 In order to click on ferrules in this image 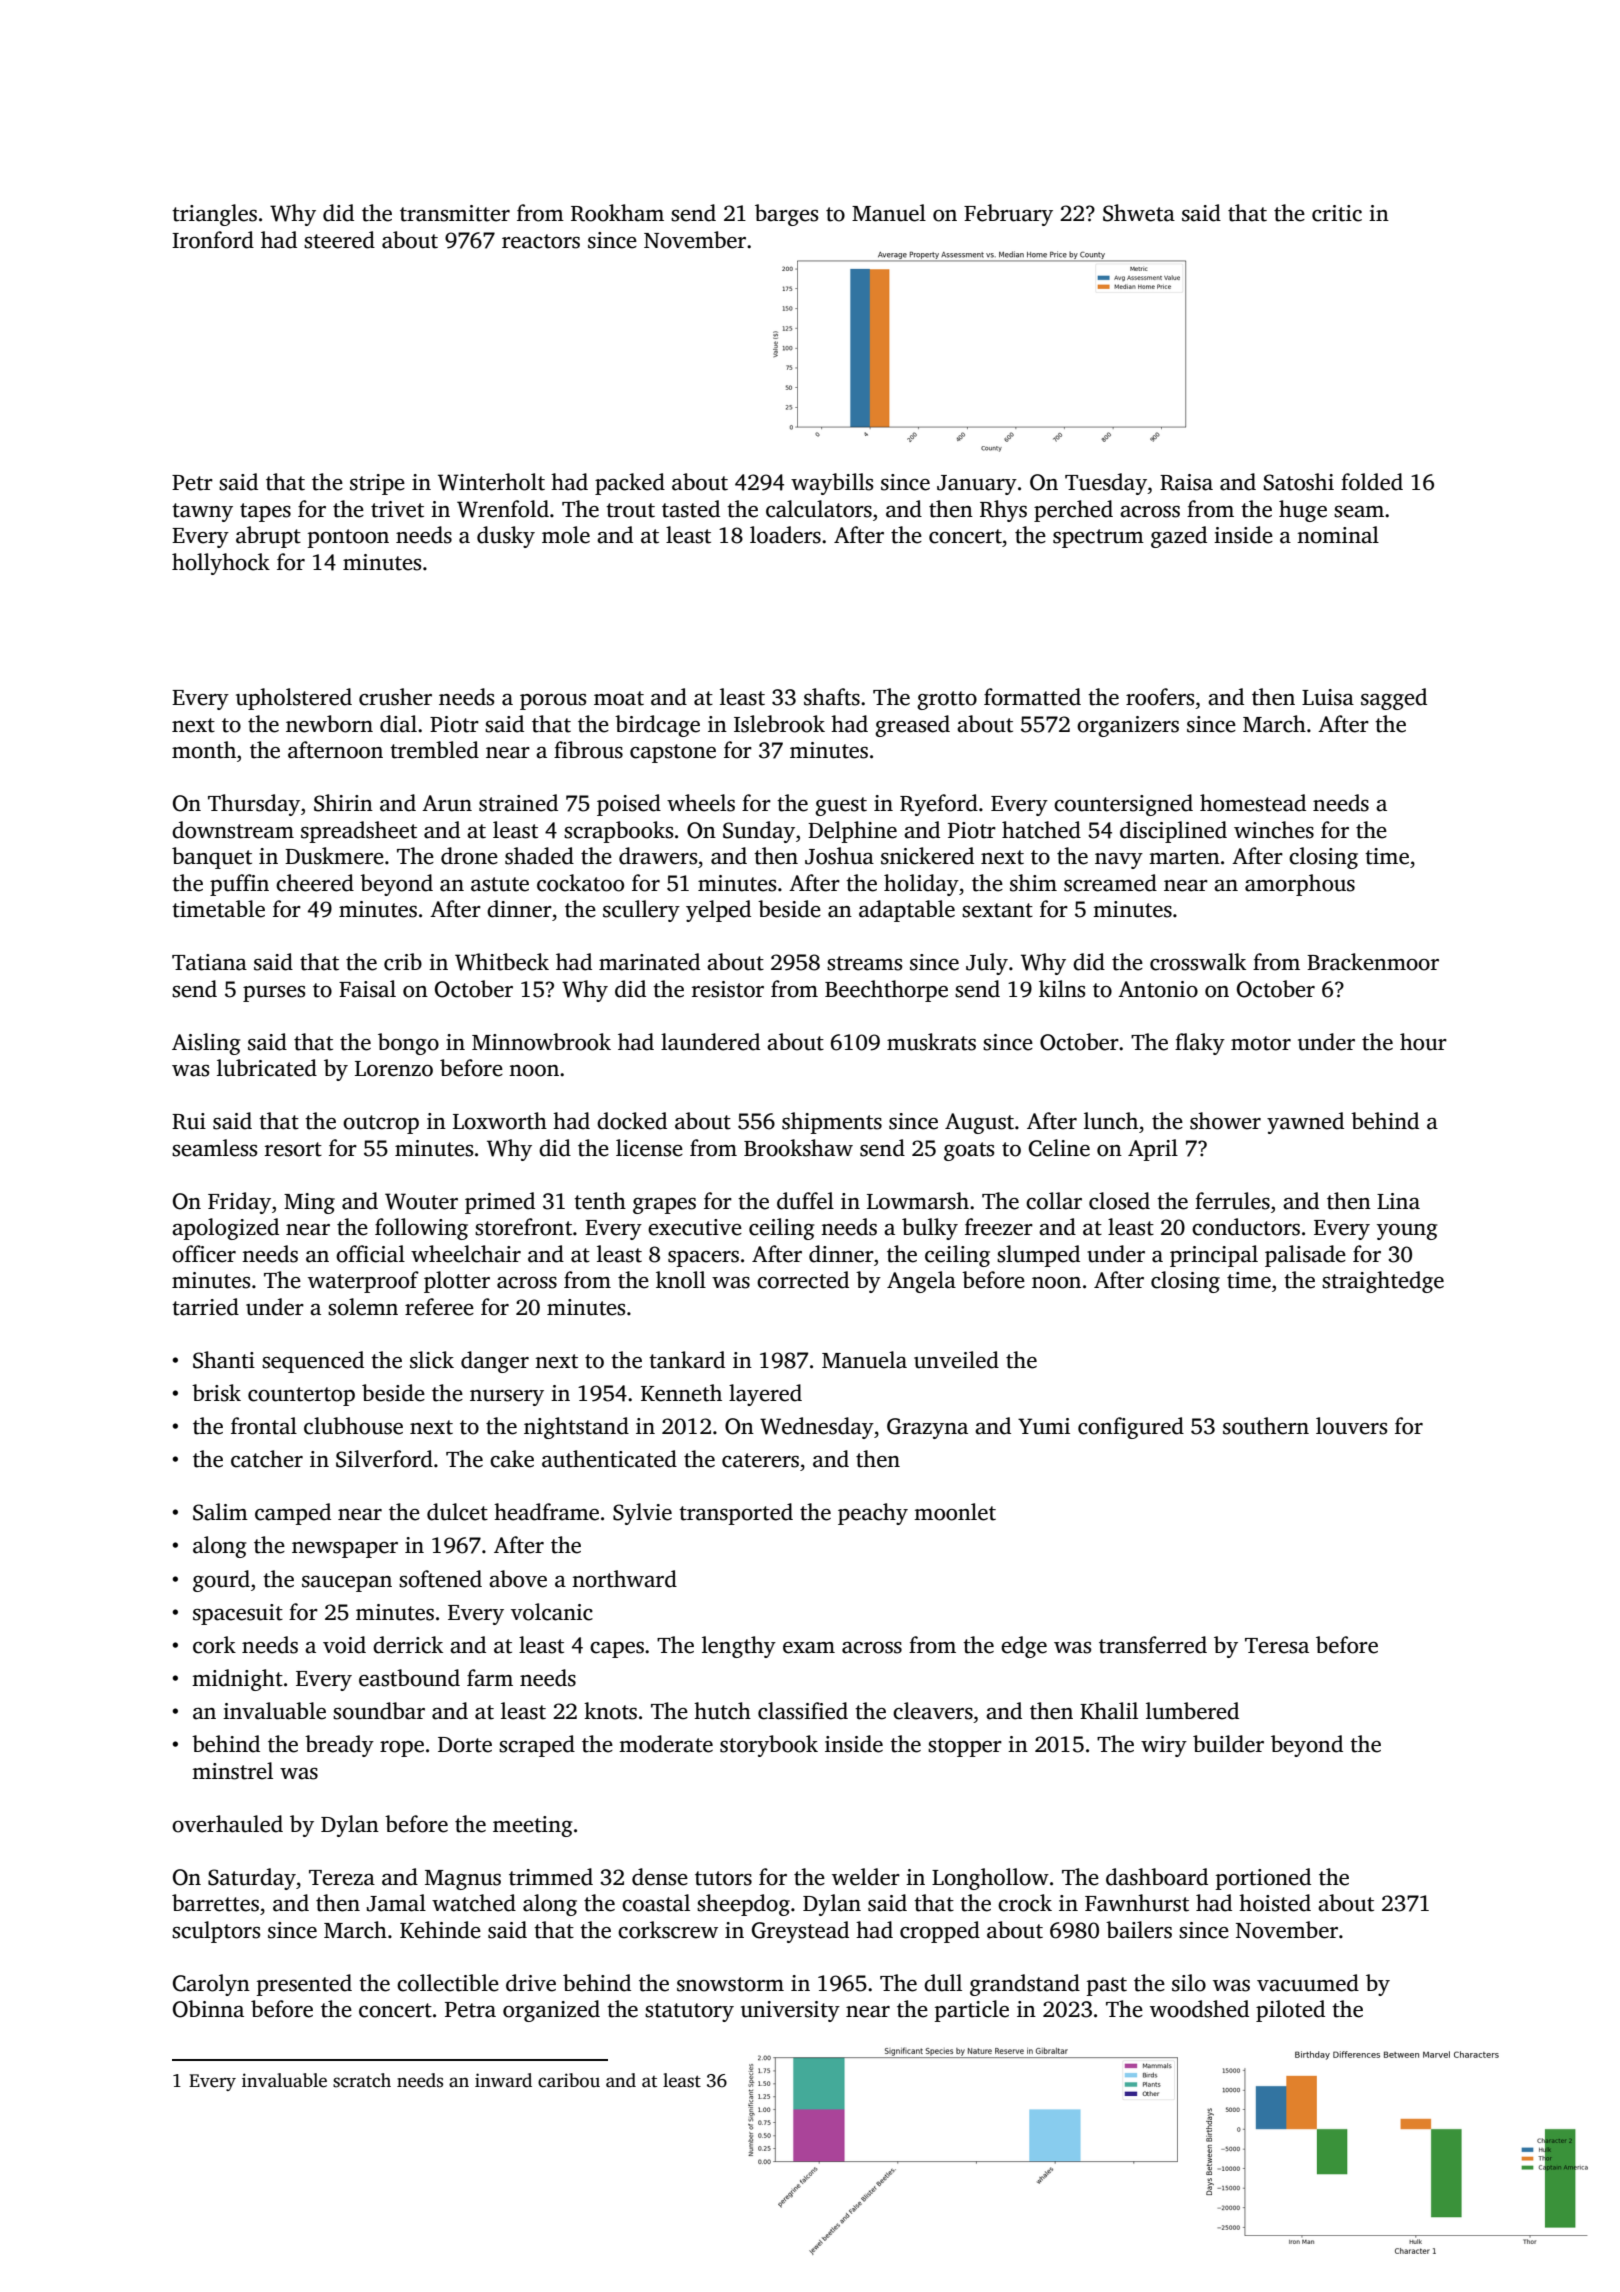, I will do `click(1232, 1201)`.
